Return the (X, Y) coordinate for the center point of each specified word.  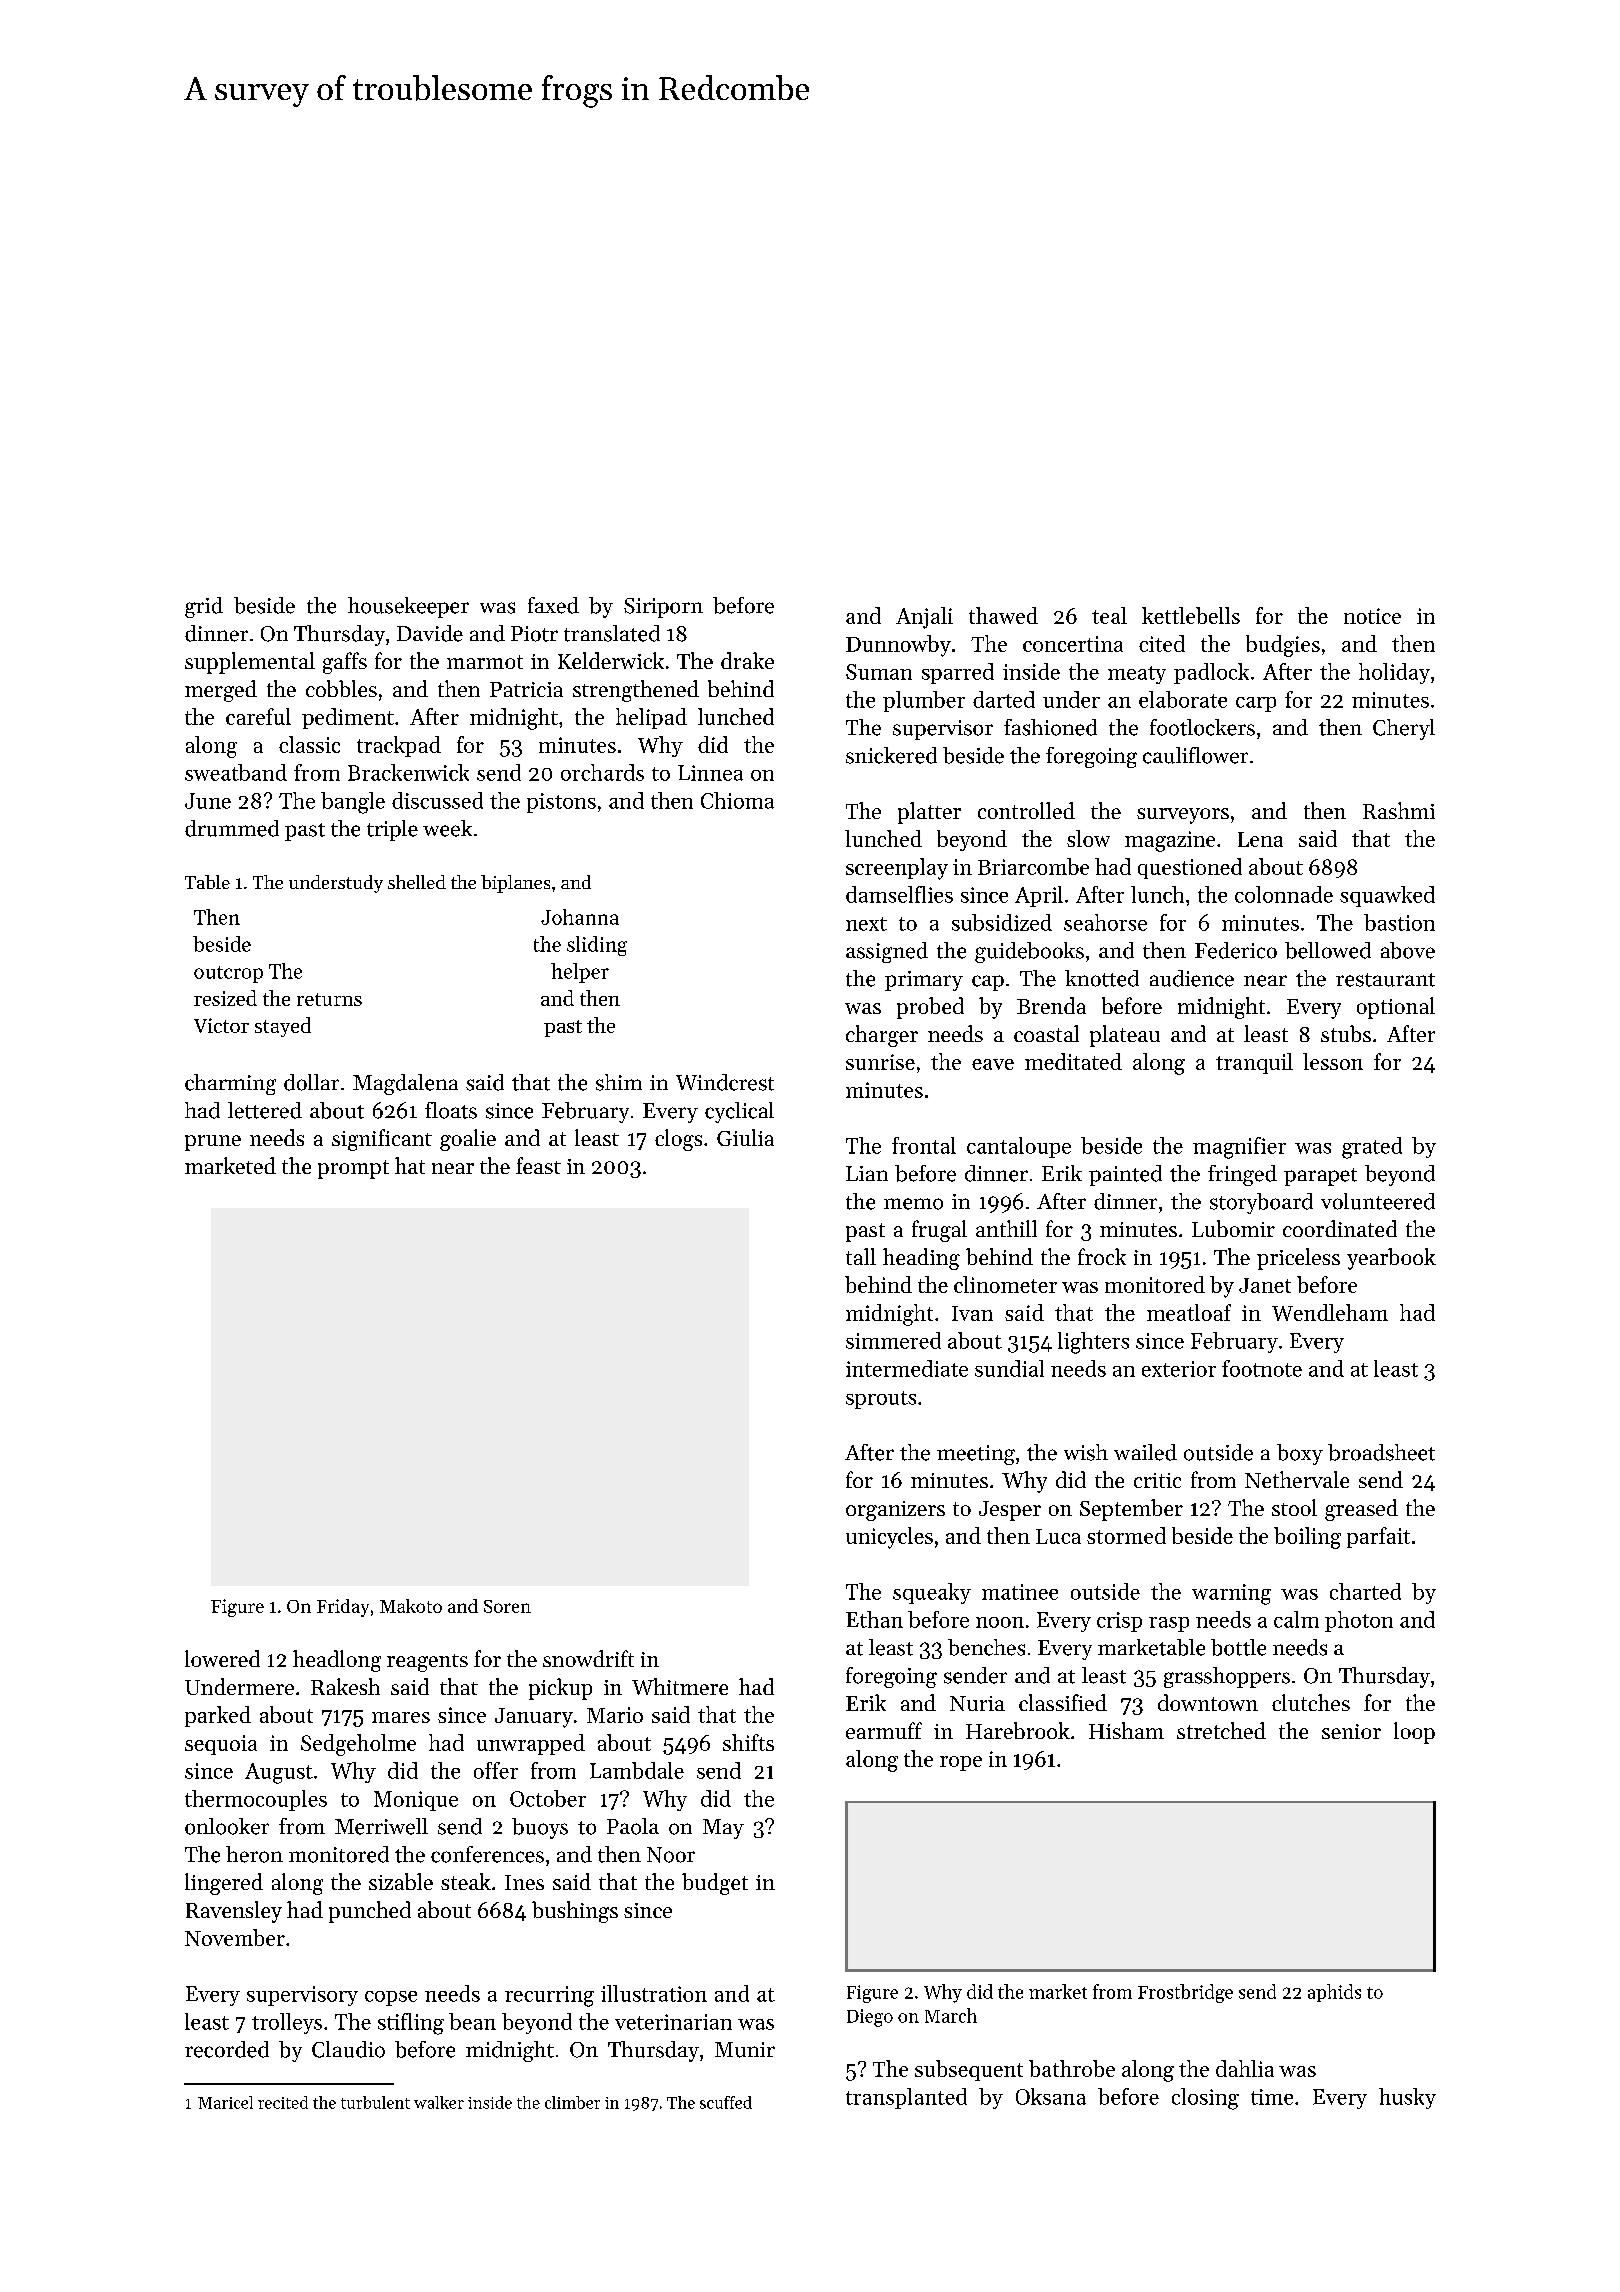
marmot (485, 662)
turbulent (375, 2102)
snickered (891, 755)
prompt (353, 1169)
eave (993, 1064)
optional (1396, 1008)
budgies (1283, 646)
